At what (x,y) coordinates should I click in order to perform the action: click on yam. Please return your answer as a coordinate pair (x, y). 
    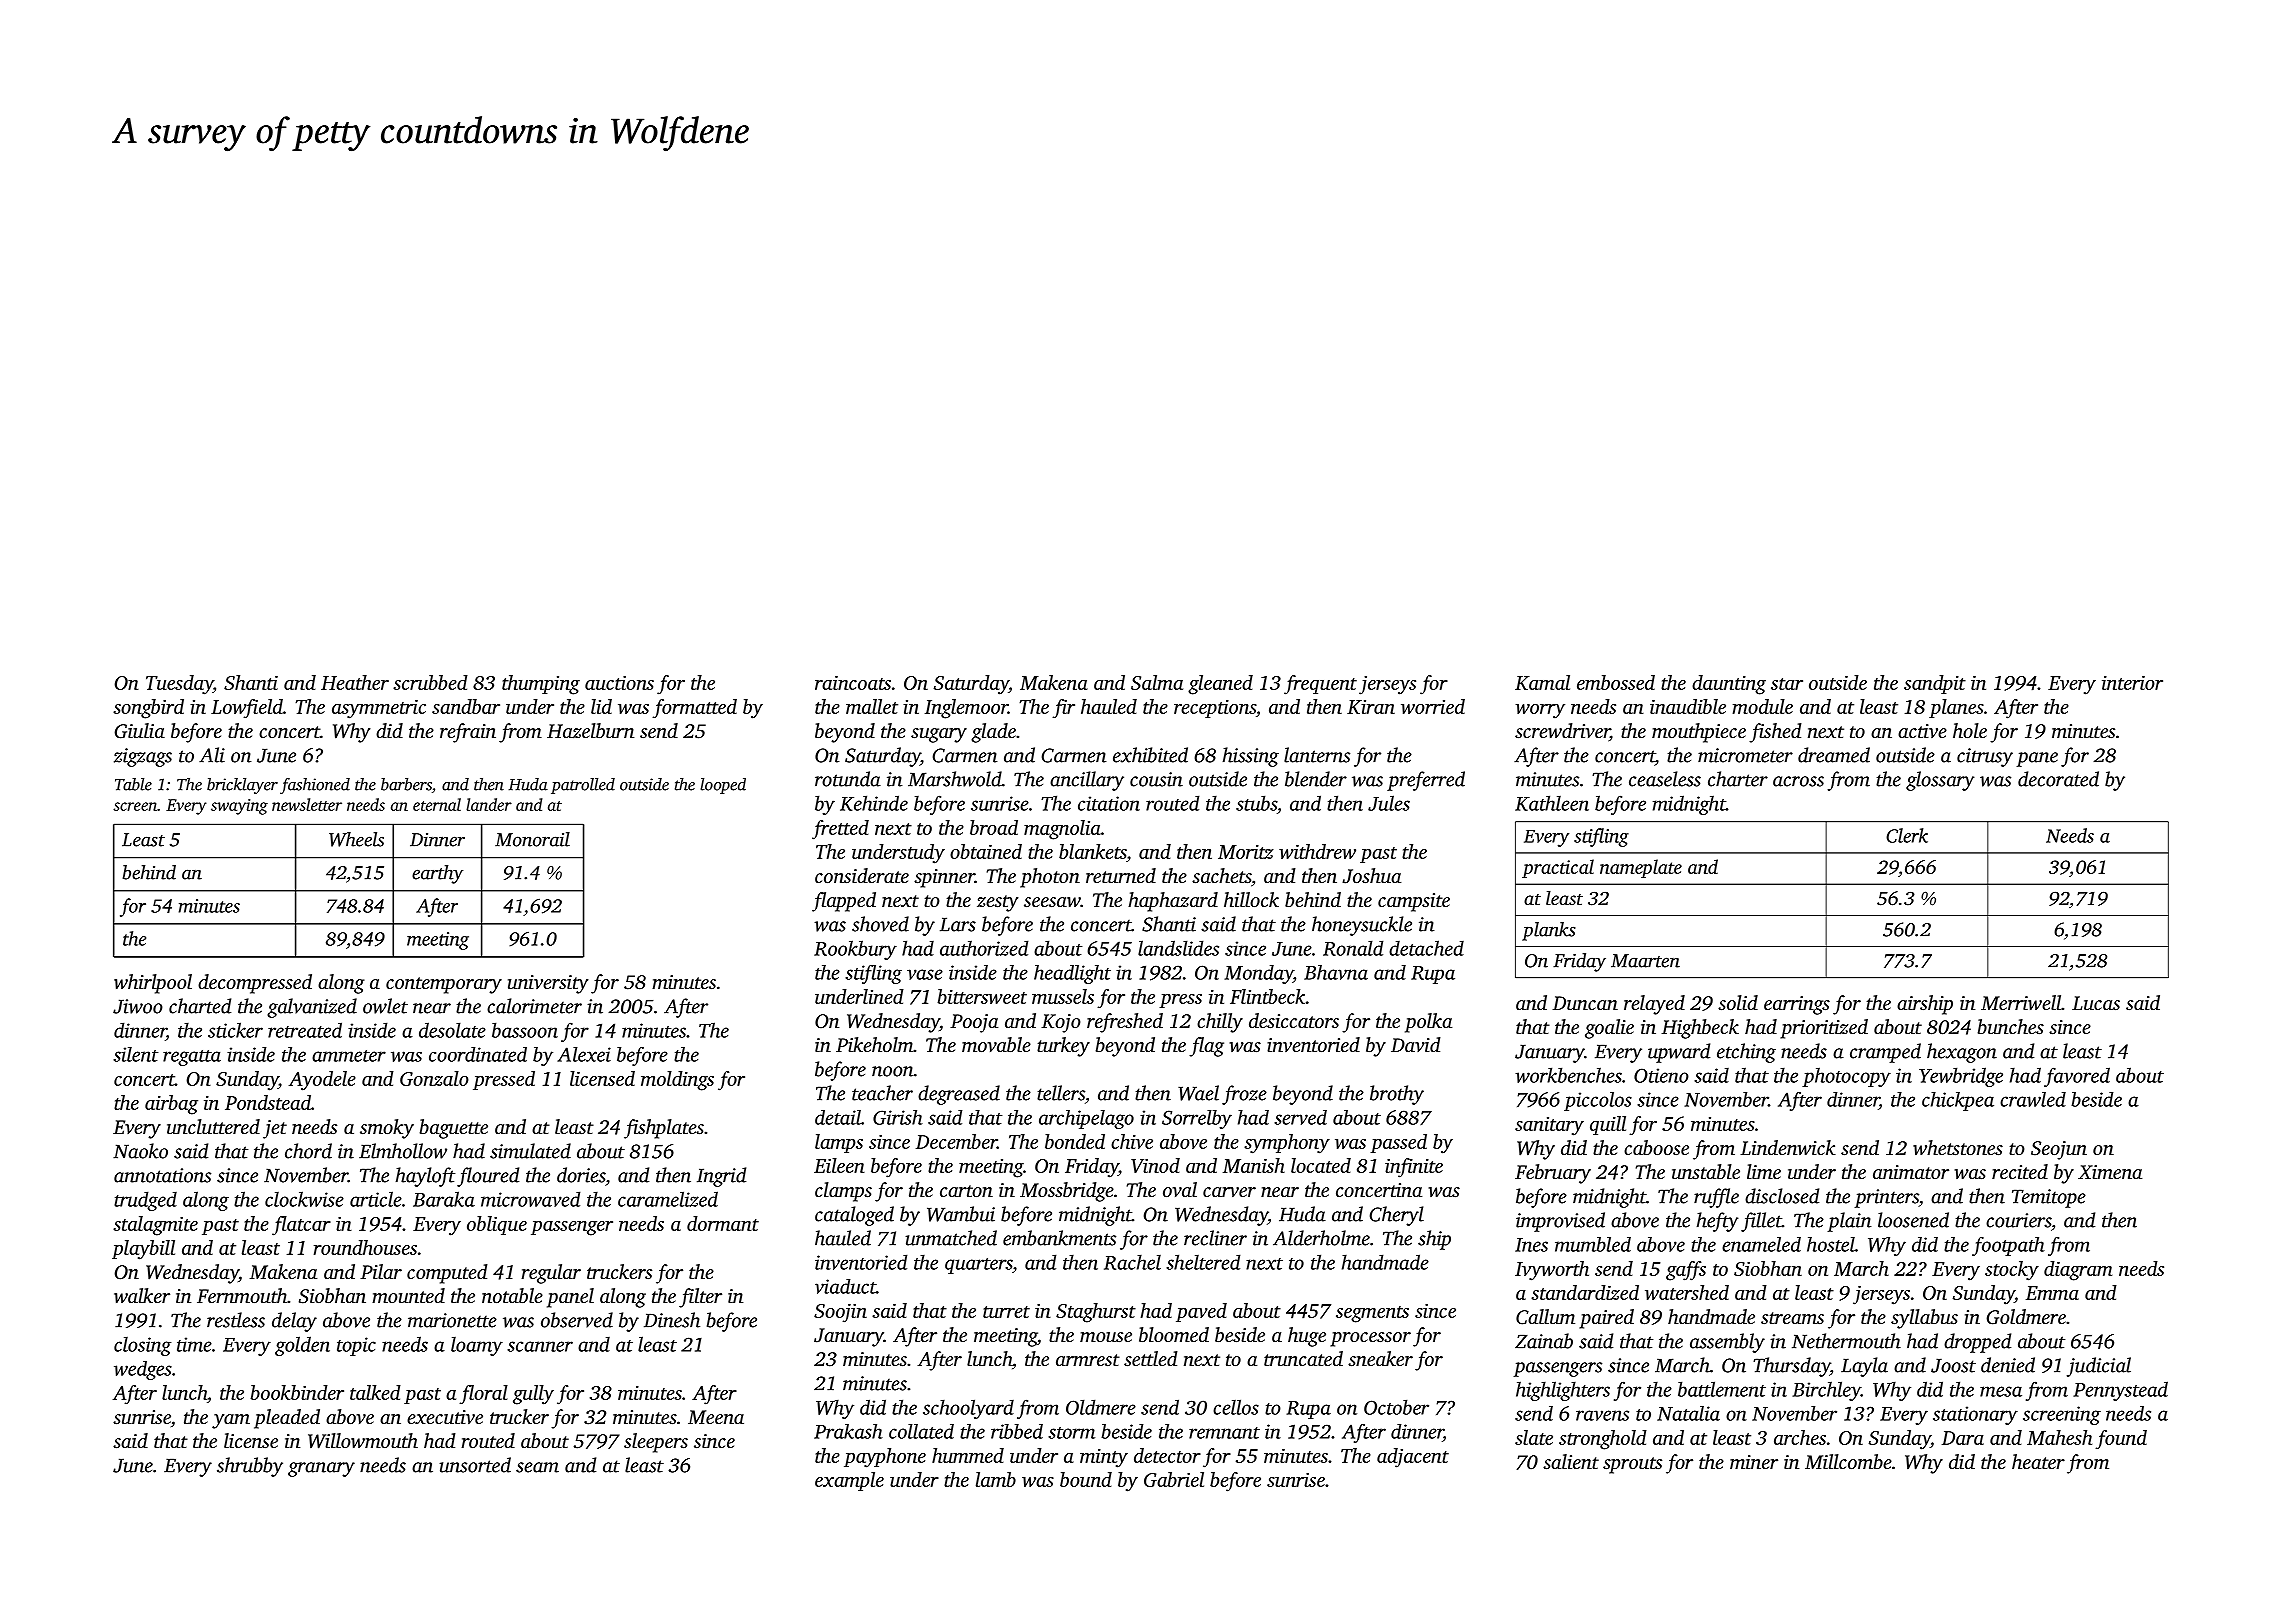
    Looking at the image, I should click on (231, 1421).
